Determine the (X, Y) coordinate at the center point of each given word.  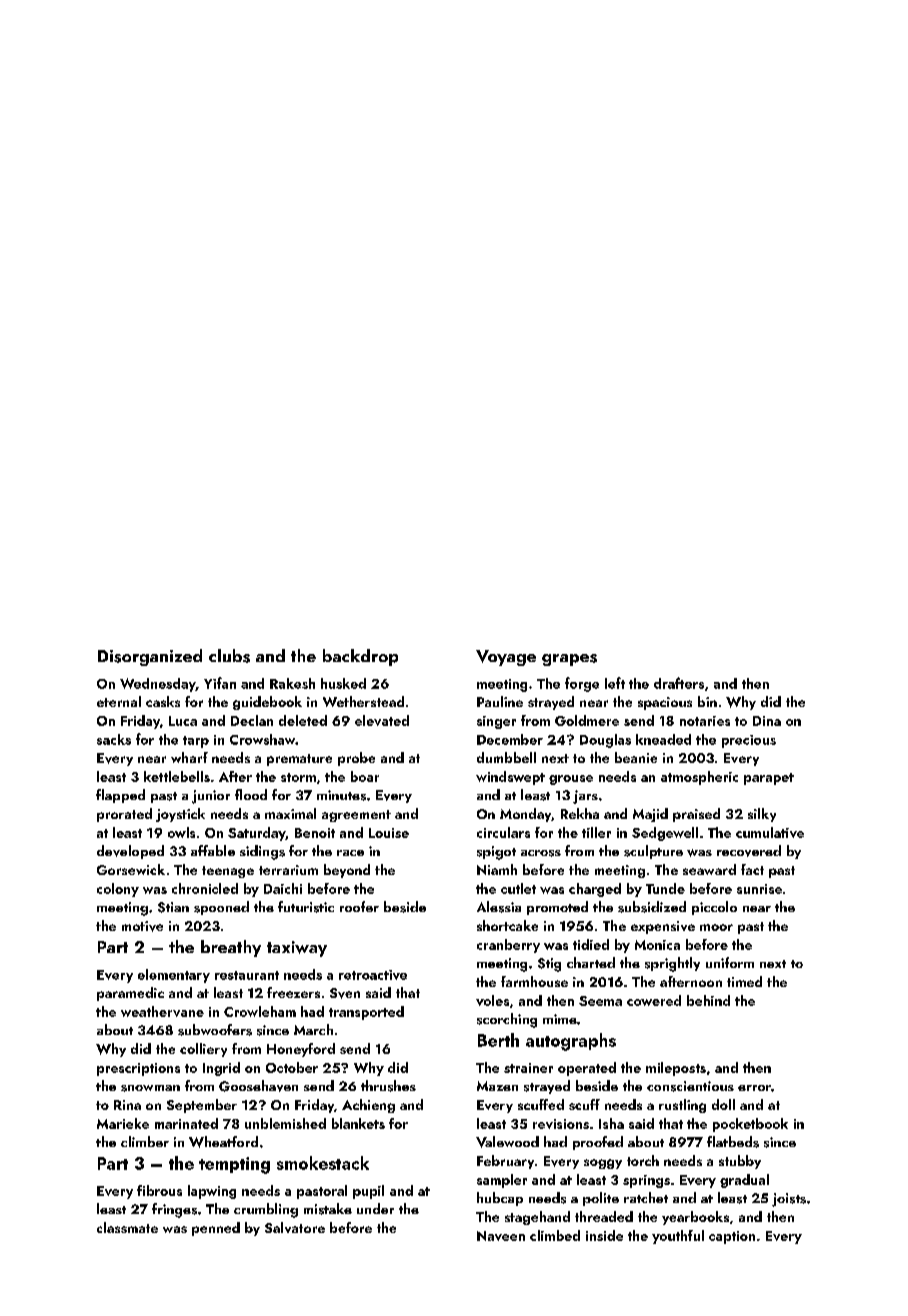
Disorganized (150, 657)
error (754, 1088)
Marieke (123, 1123)
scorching (507, 1020)
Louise (389, 833)
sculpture (653, 852)
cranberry (508, 946)
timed (744, 981)
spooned (221, 908)
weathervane (162, 1011)
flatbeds (733, 1142)
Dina (767, 721)
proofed (598, 1143)
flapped (120, 796)
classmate (127, 1227)
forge (582, 684)
